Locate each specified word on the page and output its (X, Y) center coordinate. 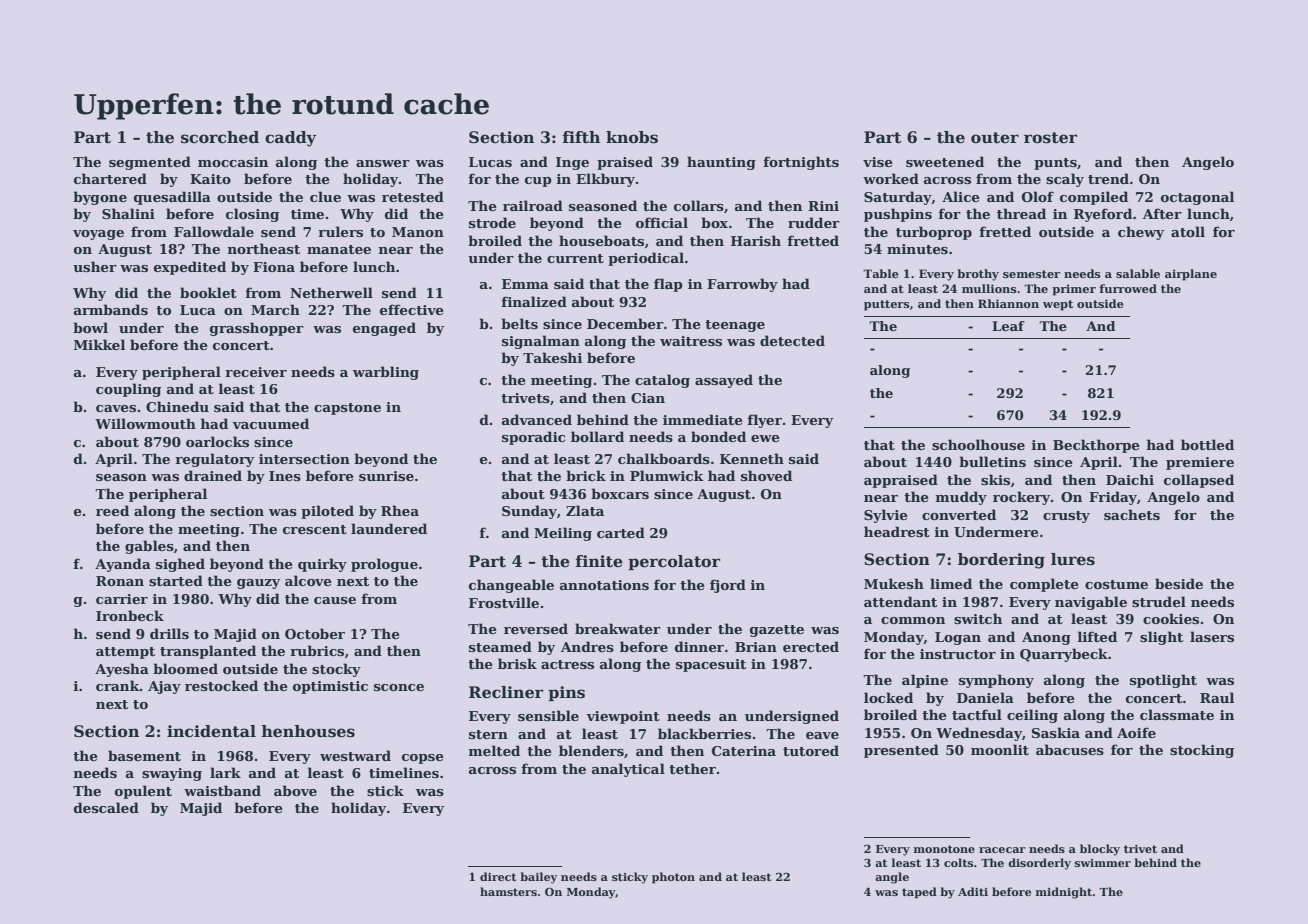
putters (887, 305)
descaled (106, 807)
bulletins (992, 461)
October (315, 633)
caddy (291, 139)
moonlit (1000, 749)
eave (822, 735)
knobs (632, 137)
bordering (1001, 561)
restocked (221, 685)
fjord (728, 586)
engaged (384, 329)
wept (1058, 305)
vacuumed (270, 423)
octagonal (1197, 198)
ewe (765, 438)
